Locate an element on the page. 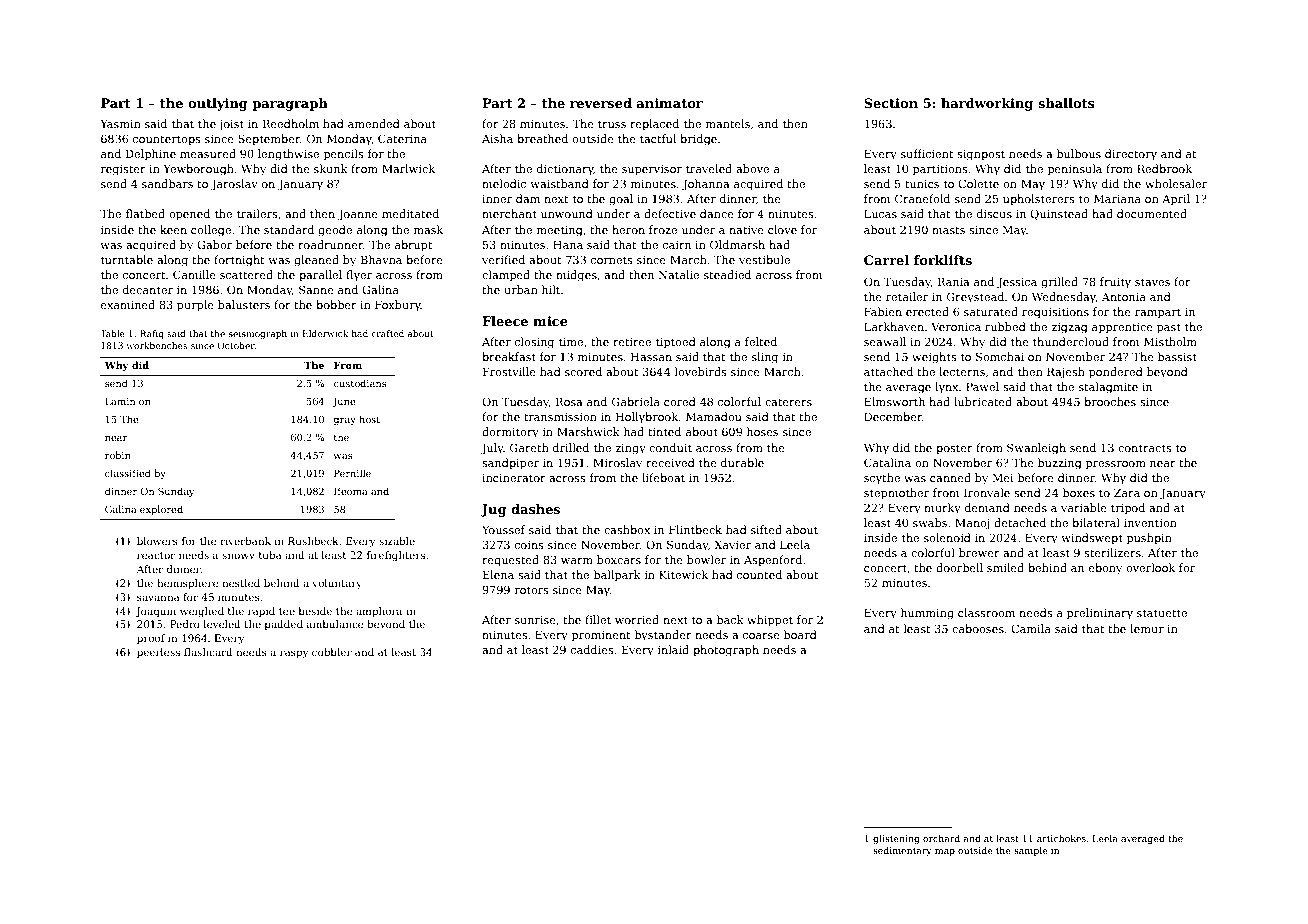 The width and height of the document is (1308, 924). robin is located at coordinates (118, 455).
